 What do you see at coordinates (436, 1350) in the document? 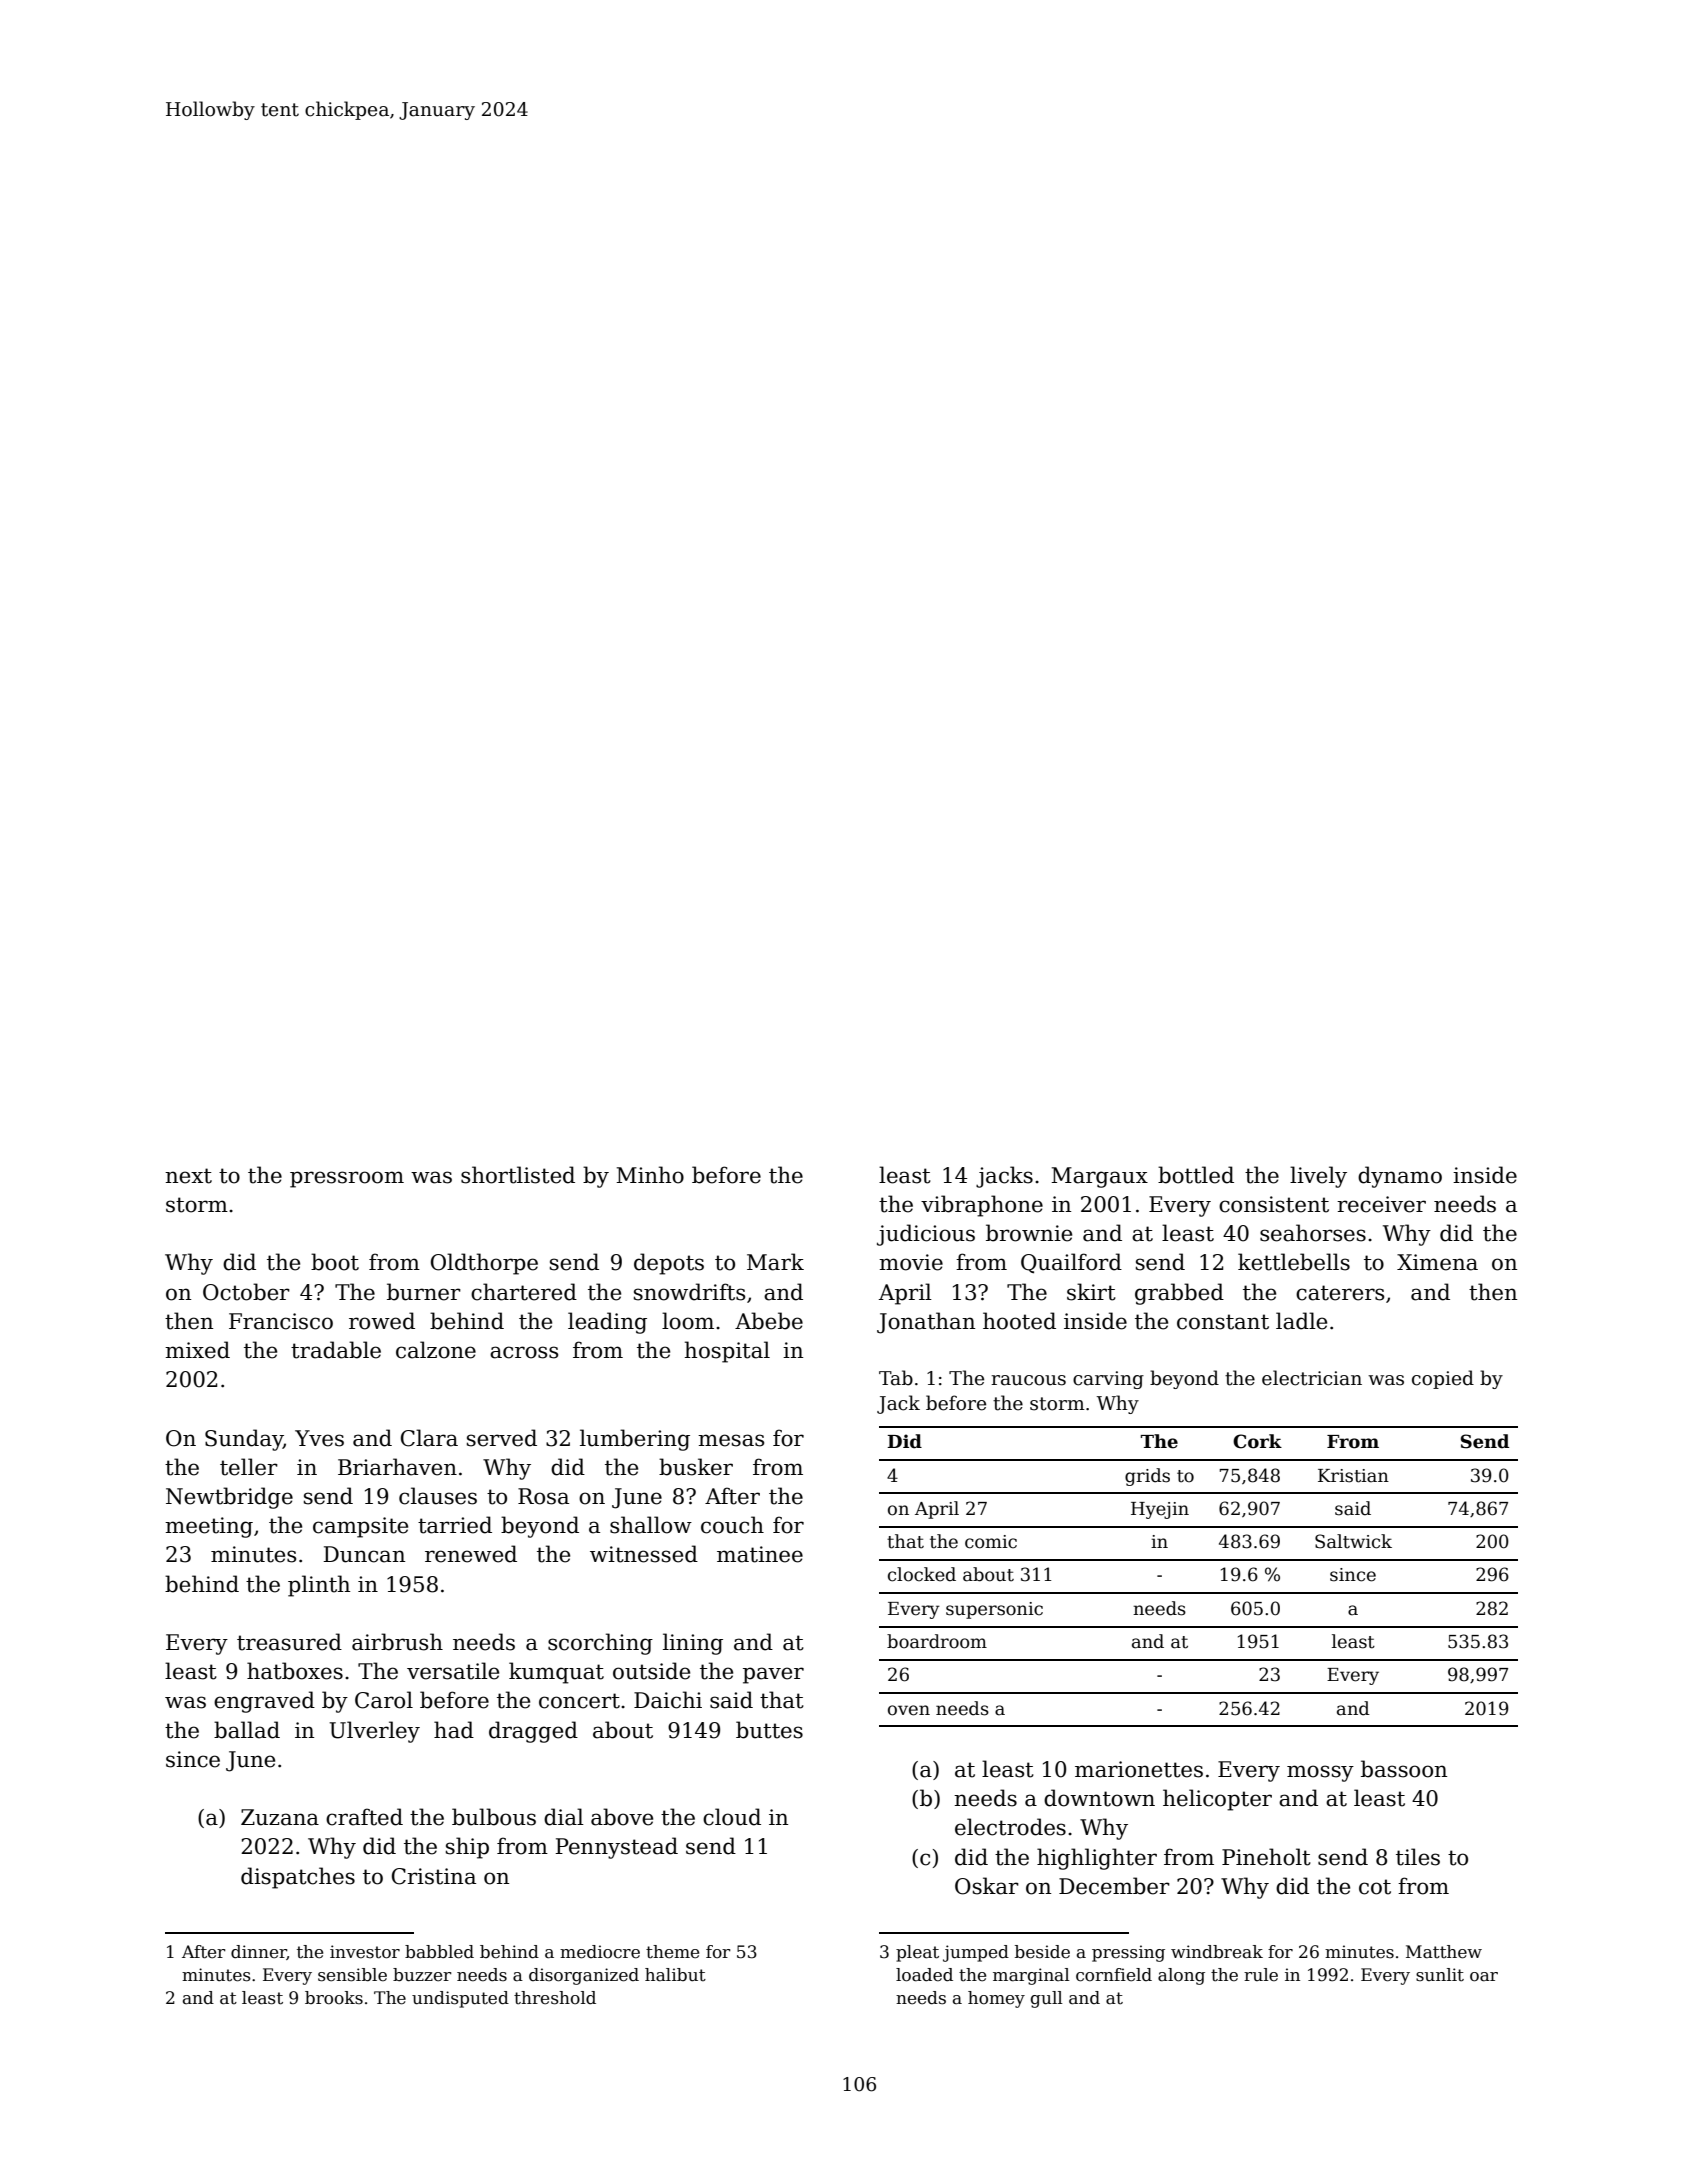
I see `calzone` at bounding box center [436, 1350].
